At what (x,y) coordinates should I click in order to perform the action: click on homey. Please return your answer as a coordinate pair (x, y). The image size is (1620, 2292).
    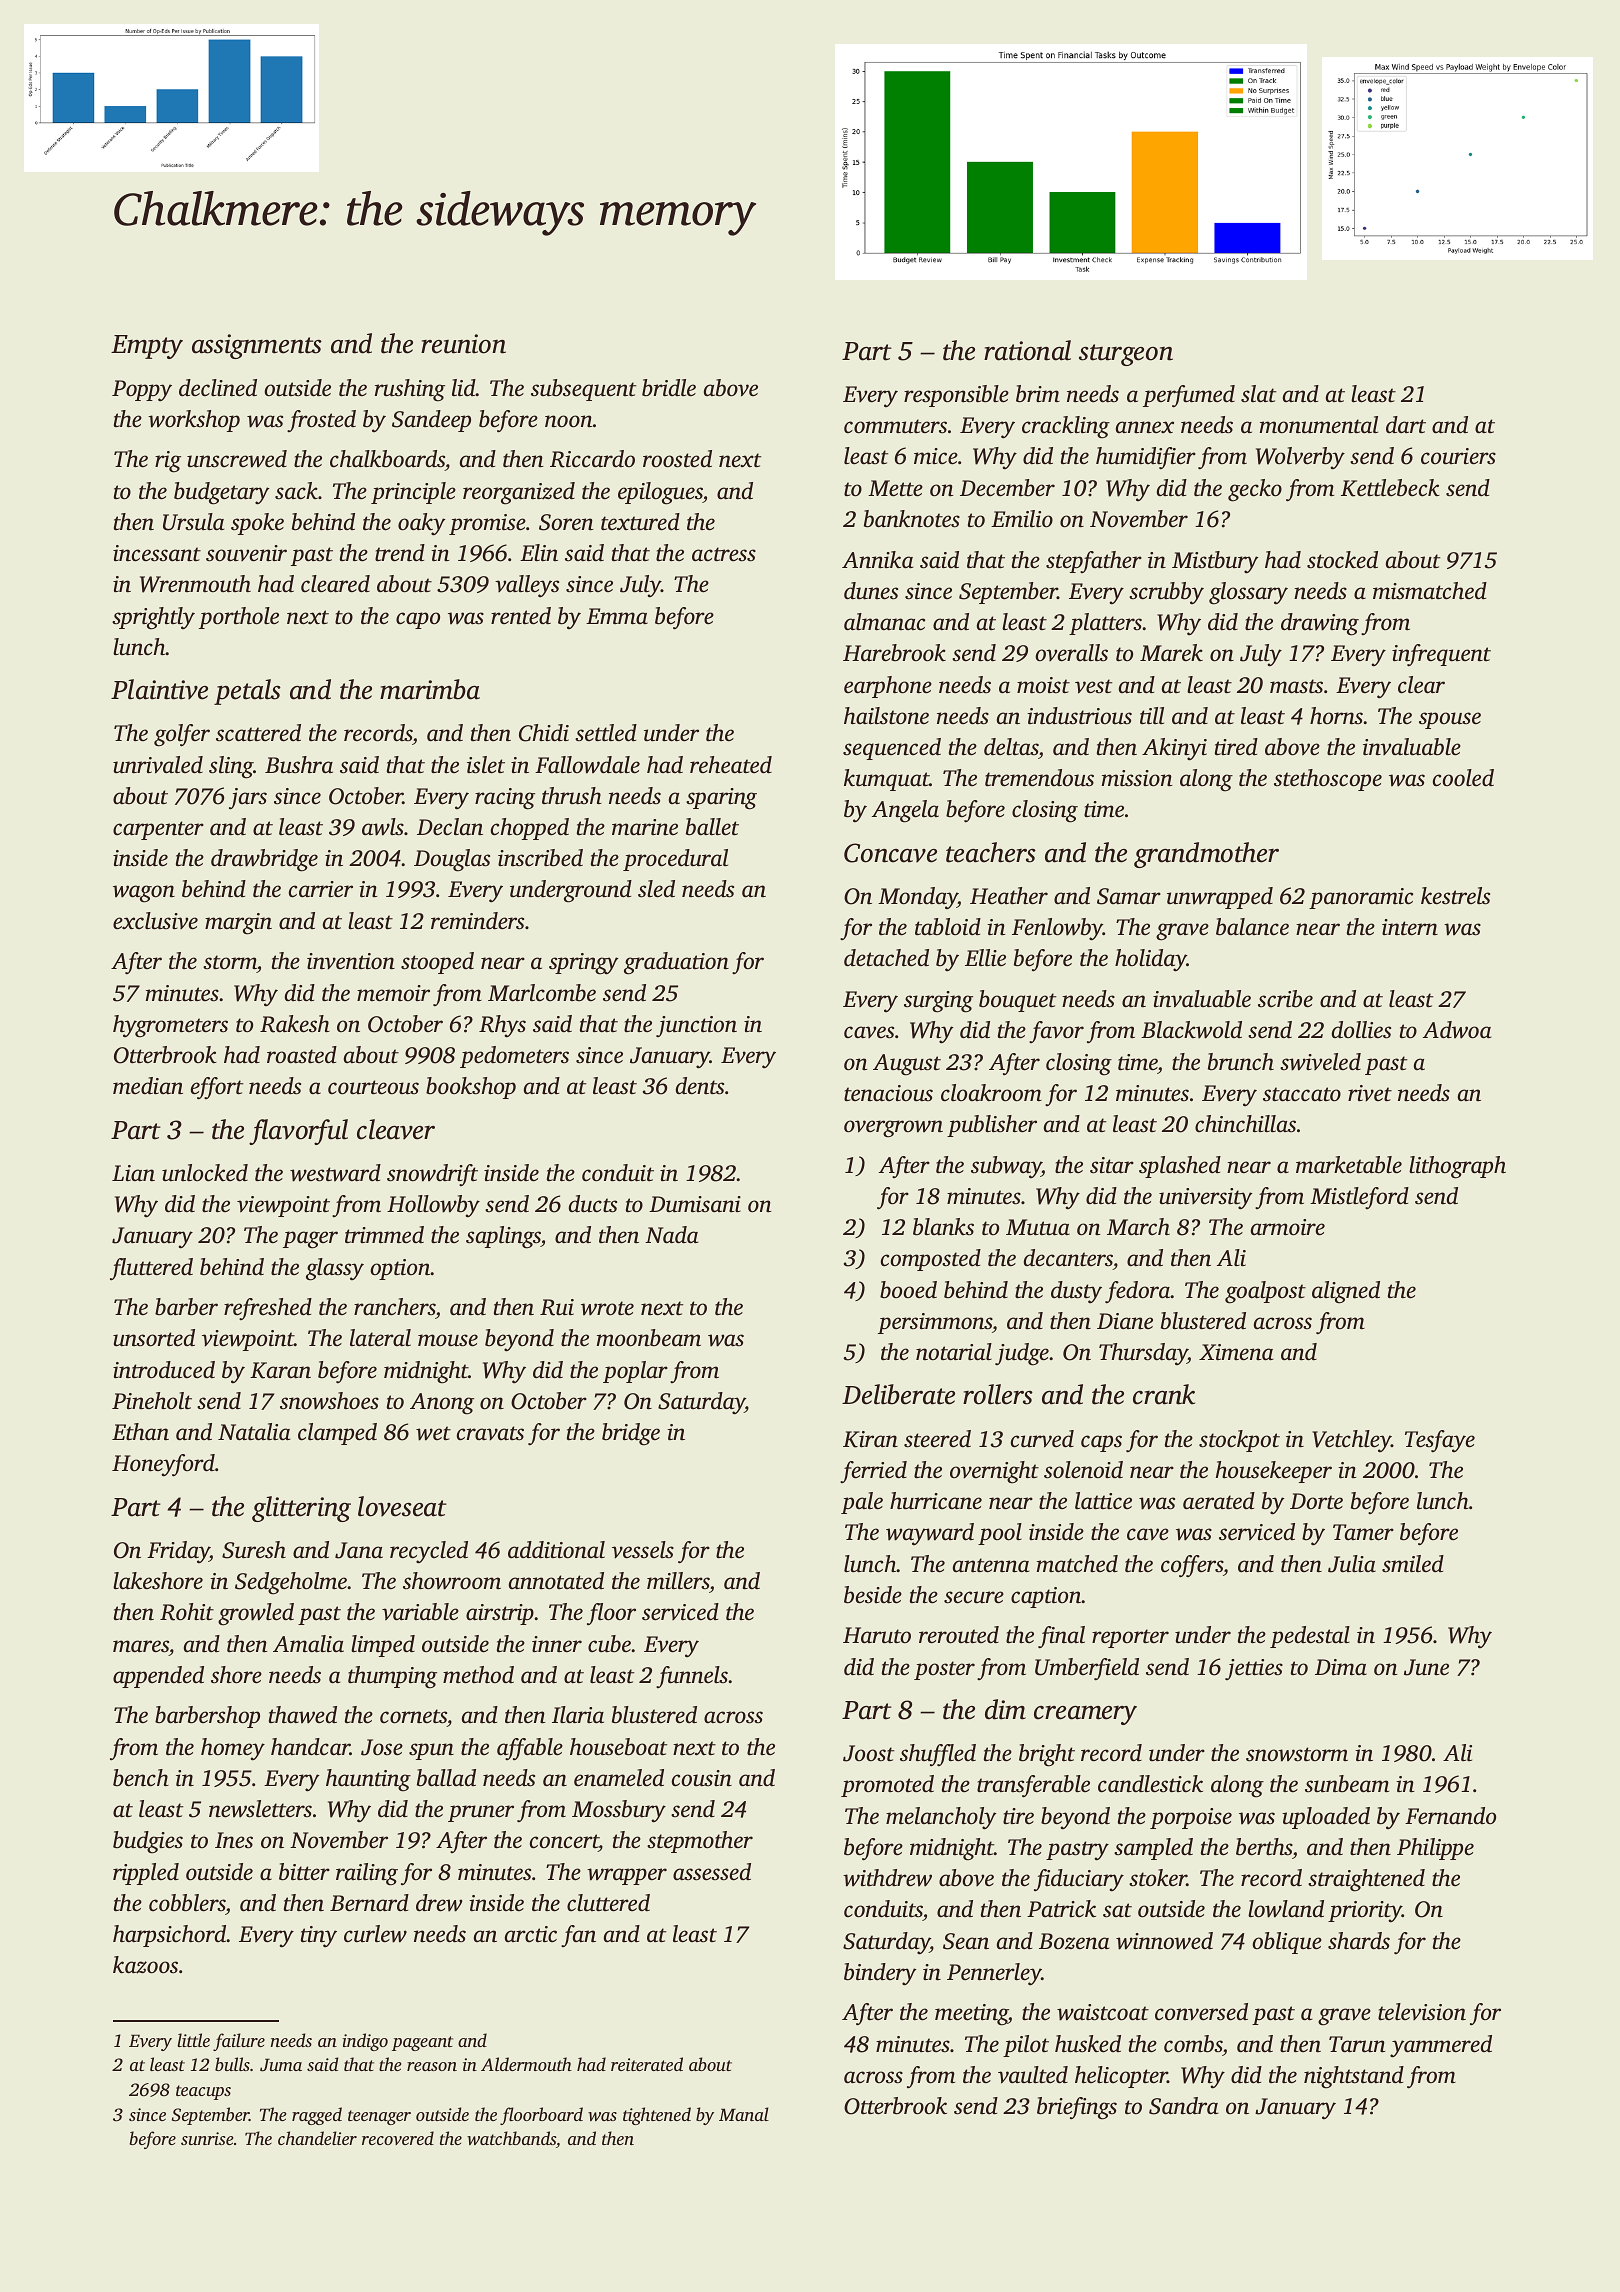
    Looking at the image, I should click on (233, 1749).
